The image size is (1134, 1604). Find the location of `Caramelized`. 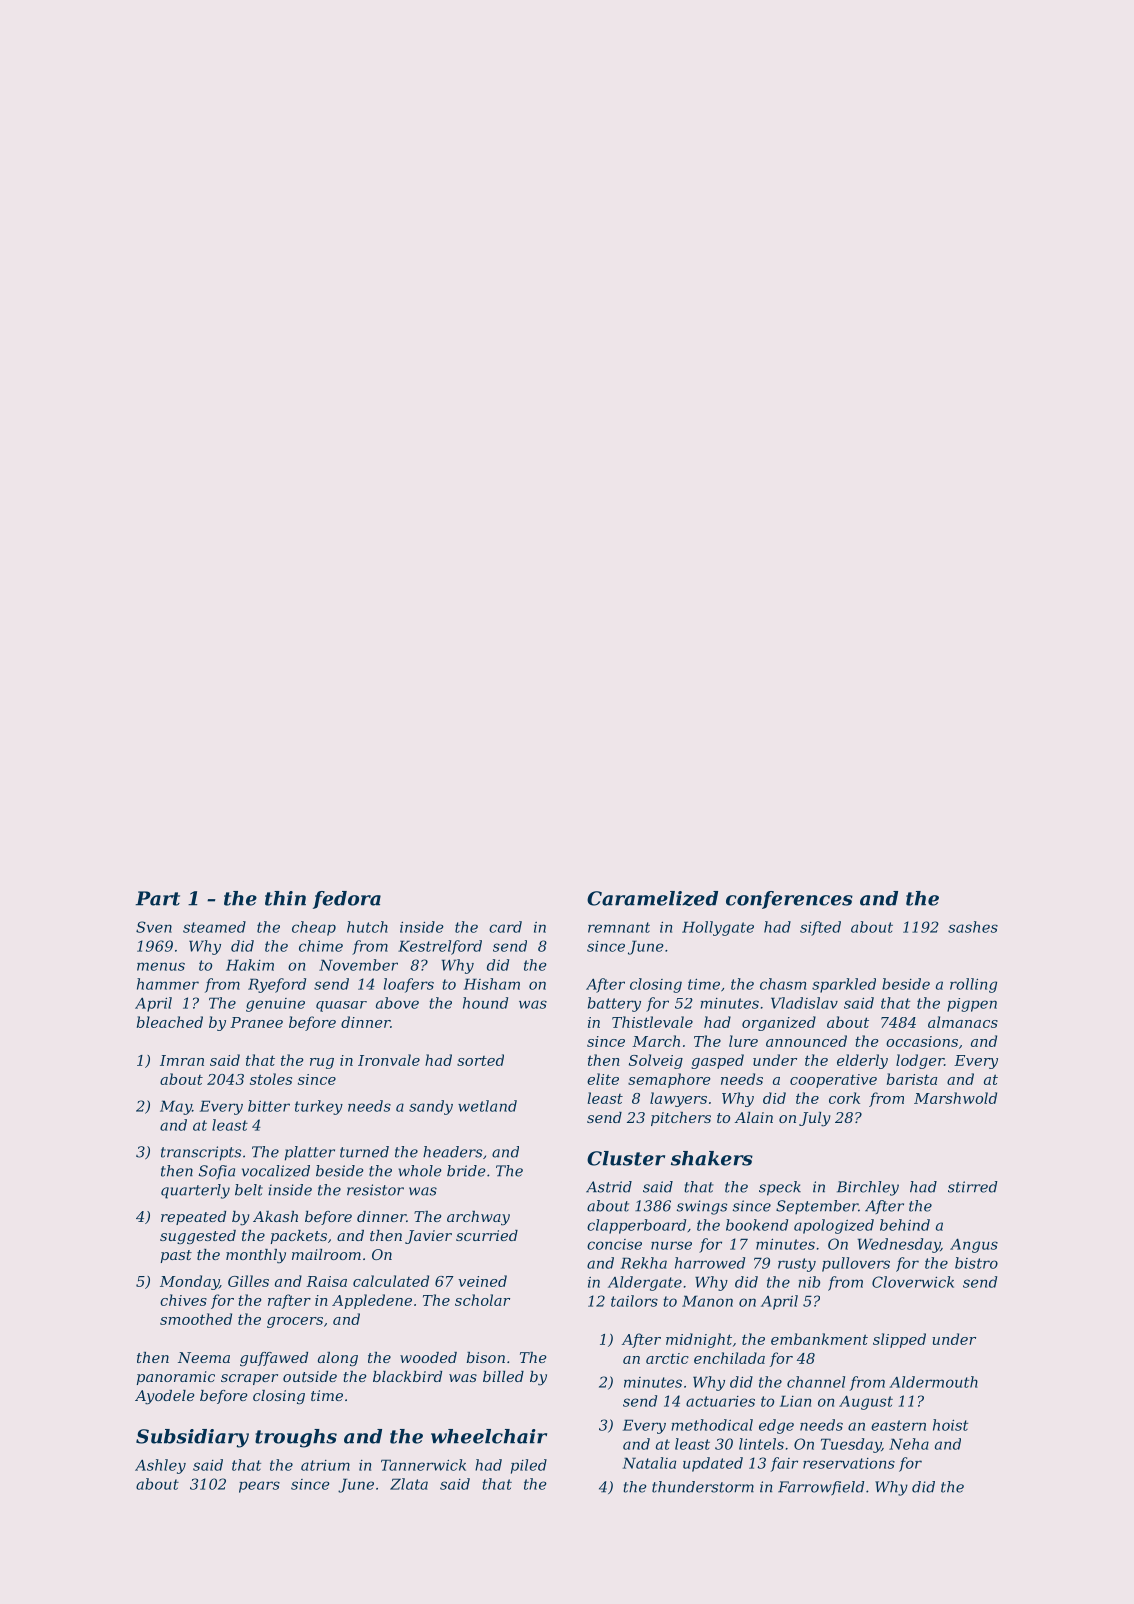

Caramelized is located at coordinates (652, 898).
